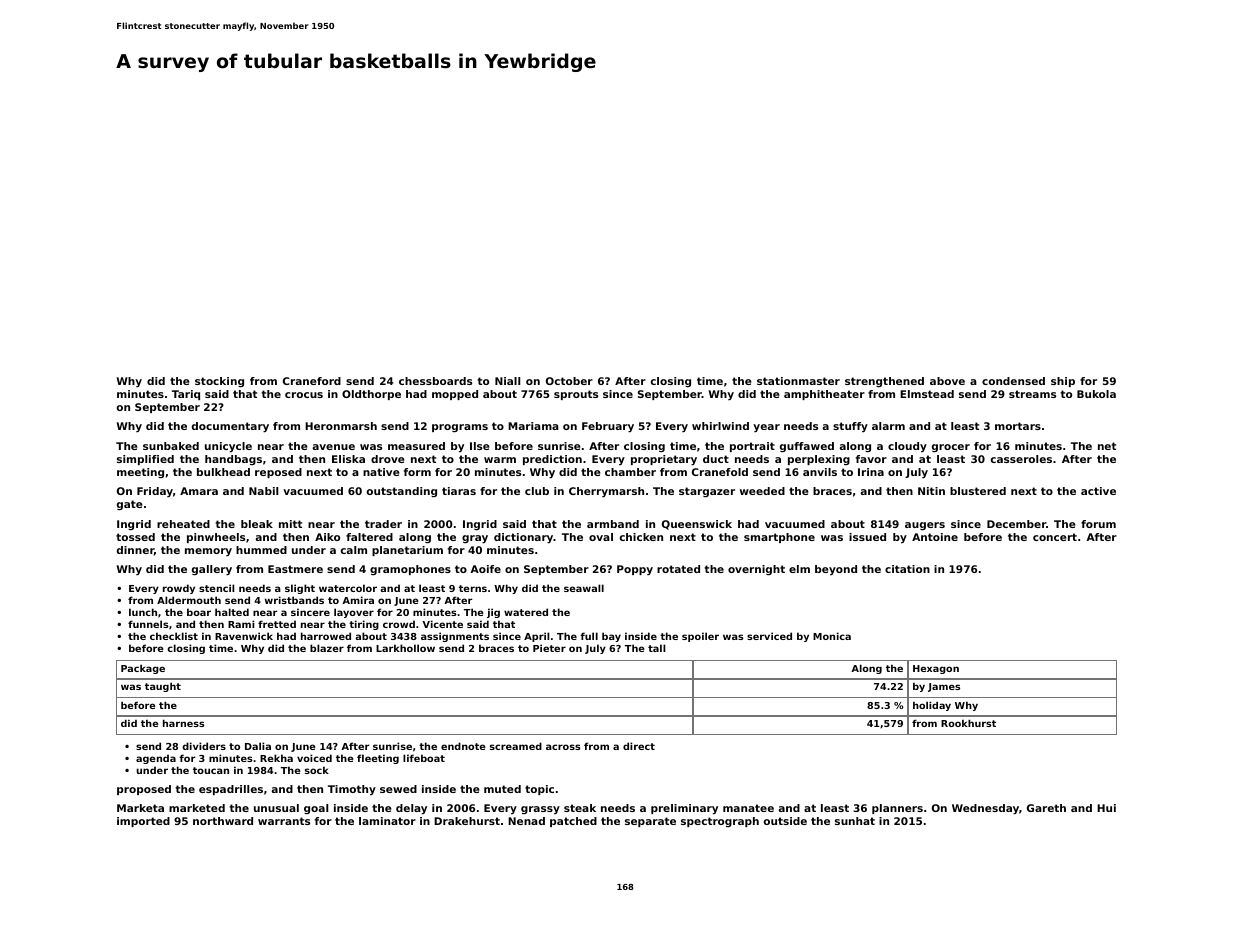 The image size is (1233, 952). I want to click on tall, so click(657, 648).
